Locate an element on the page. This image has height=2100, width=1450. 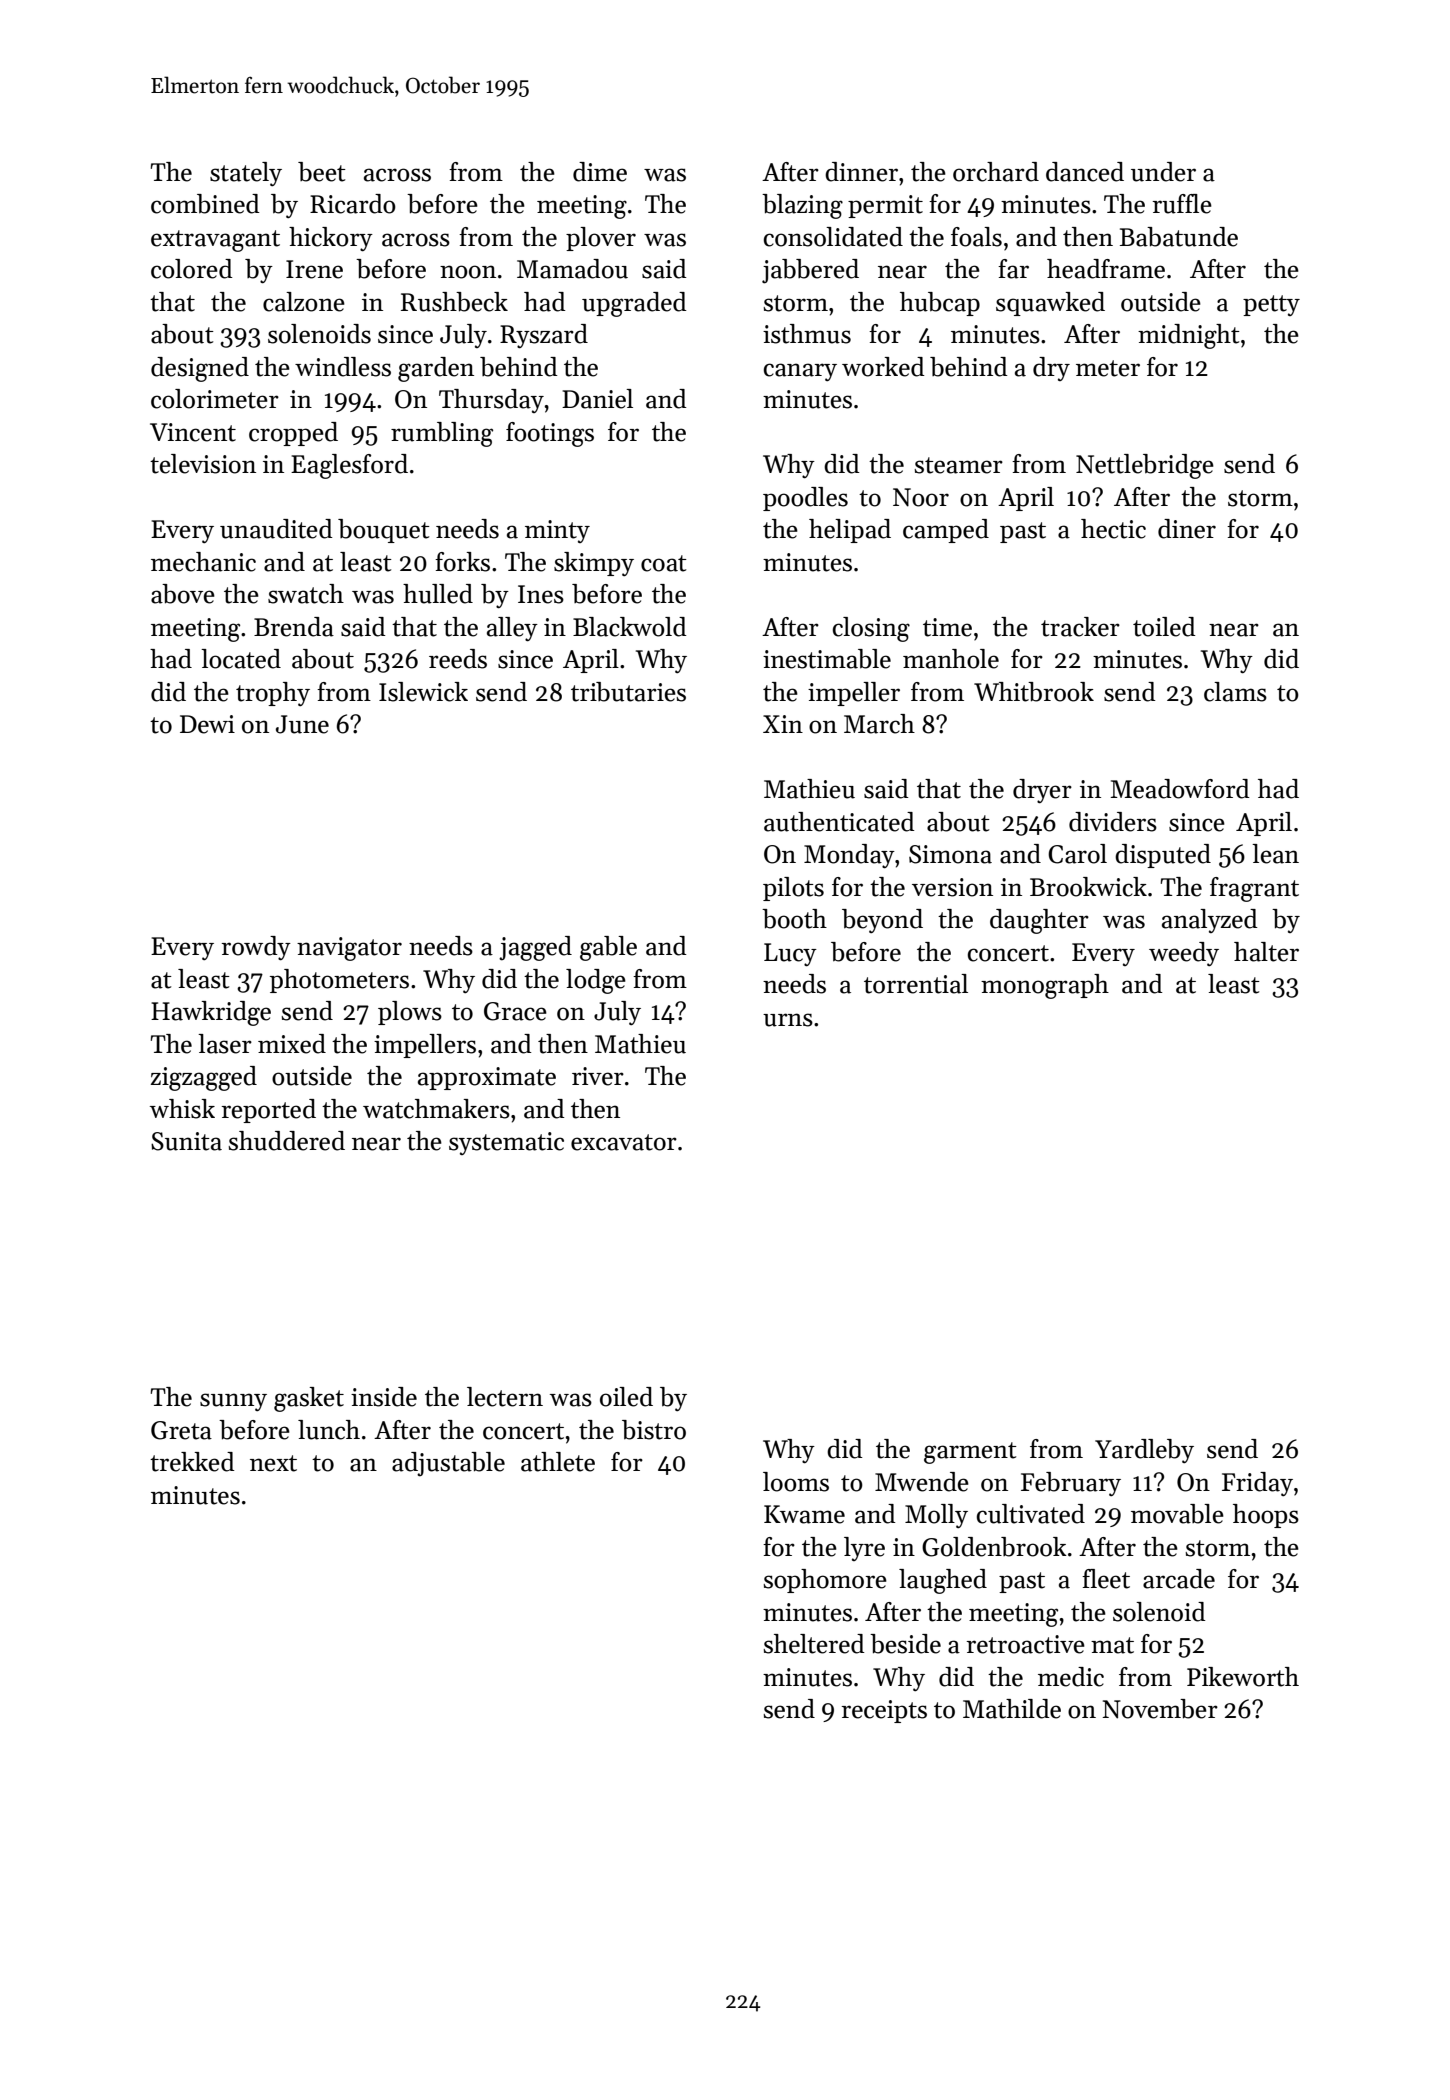
colored is located at coordinates (192, 269).
